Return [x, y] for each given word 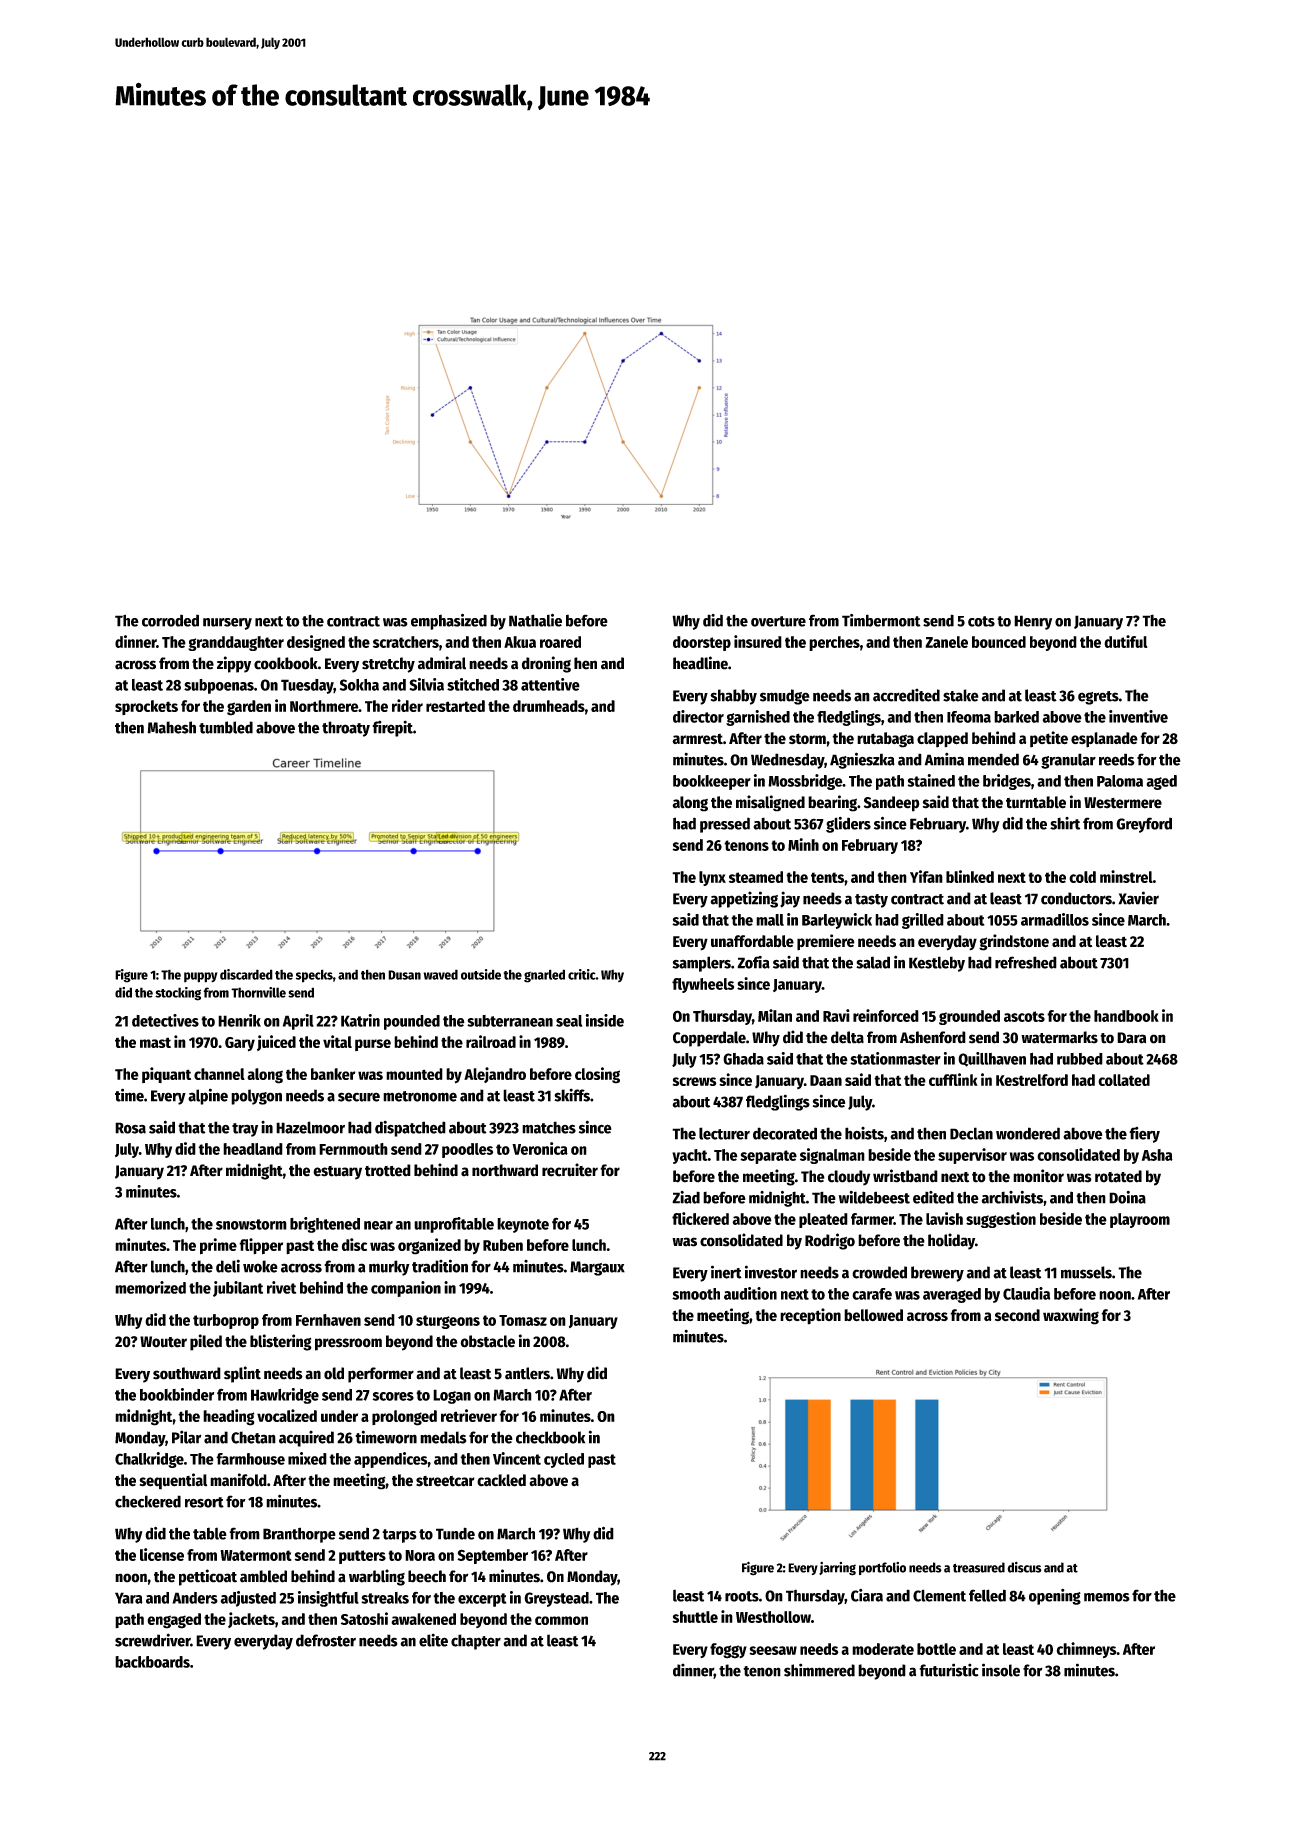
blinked [970, 876]
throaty [346, 729]
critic [582, 974]
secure [359, 1097]
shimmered [819, 1670]
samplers [701, 964]
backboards [152, 1662]
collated [1124, 1080]
